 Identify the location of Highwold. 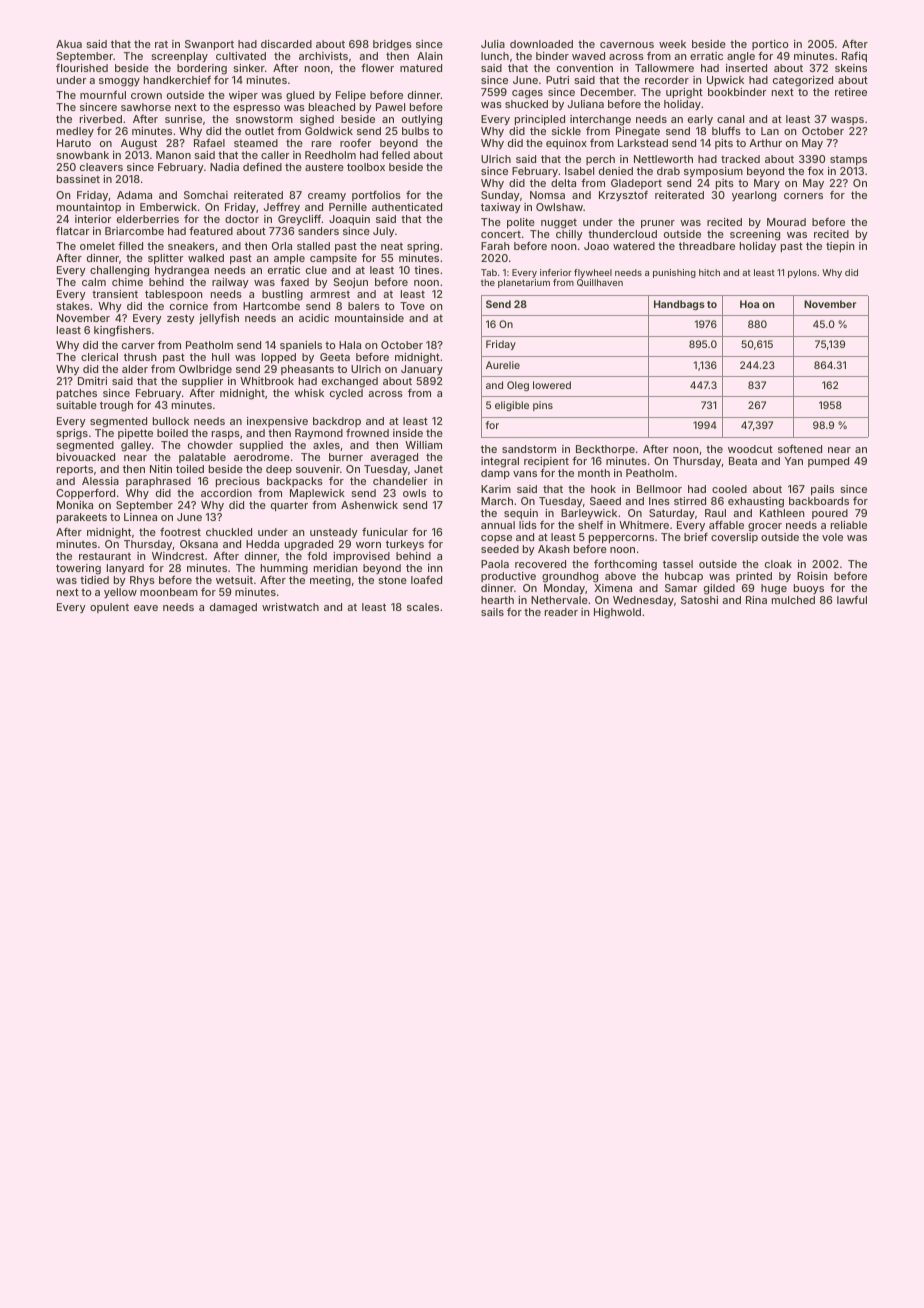
(617, 613).
